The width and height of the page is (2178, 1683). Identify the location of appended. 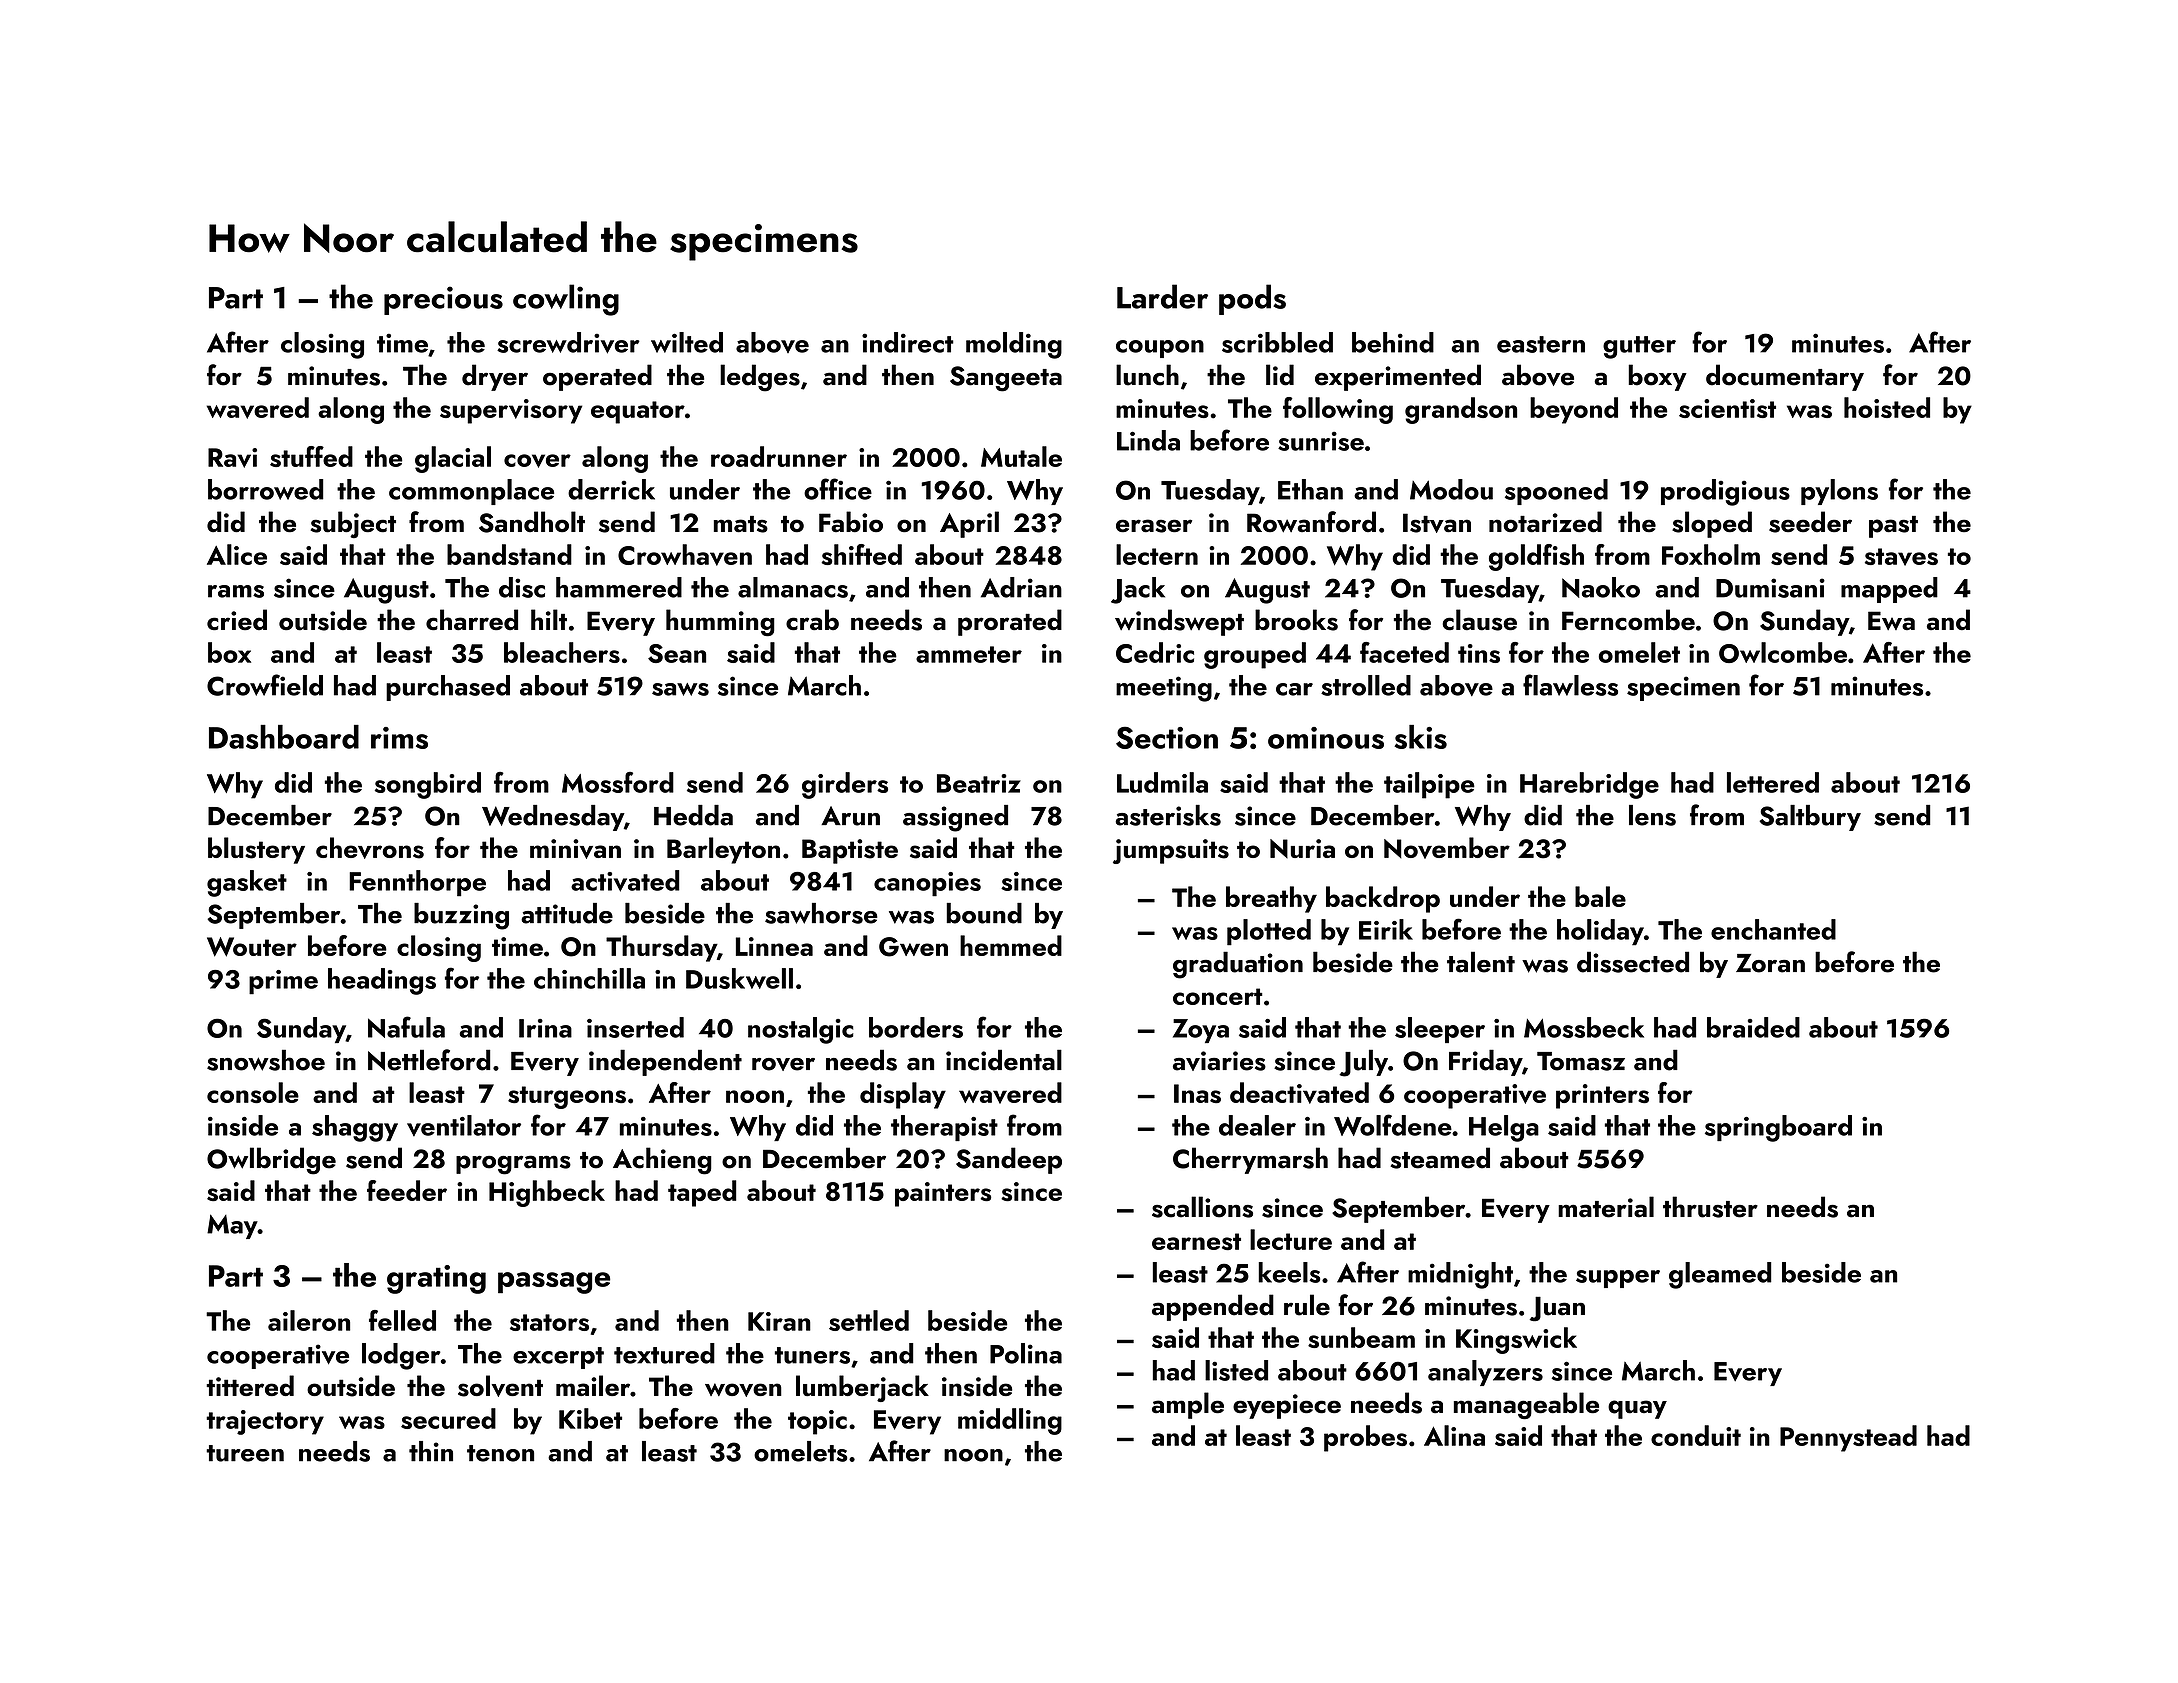
(1213, 1307).
